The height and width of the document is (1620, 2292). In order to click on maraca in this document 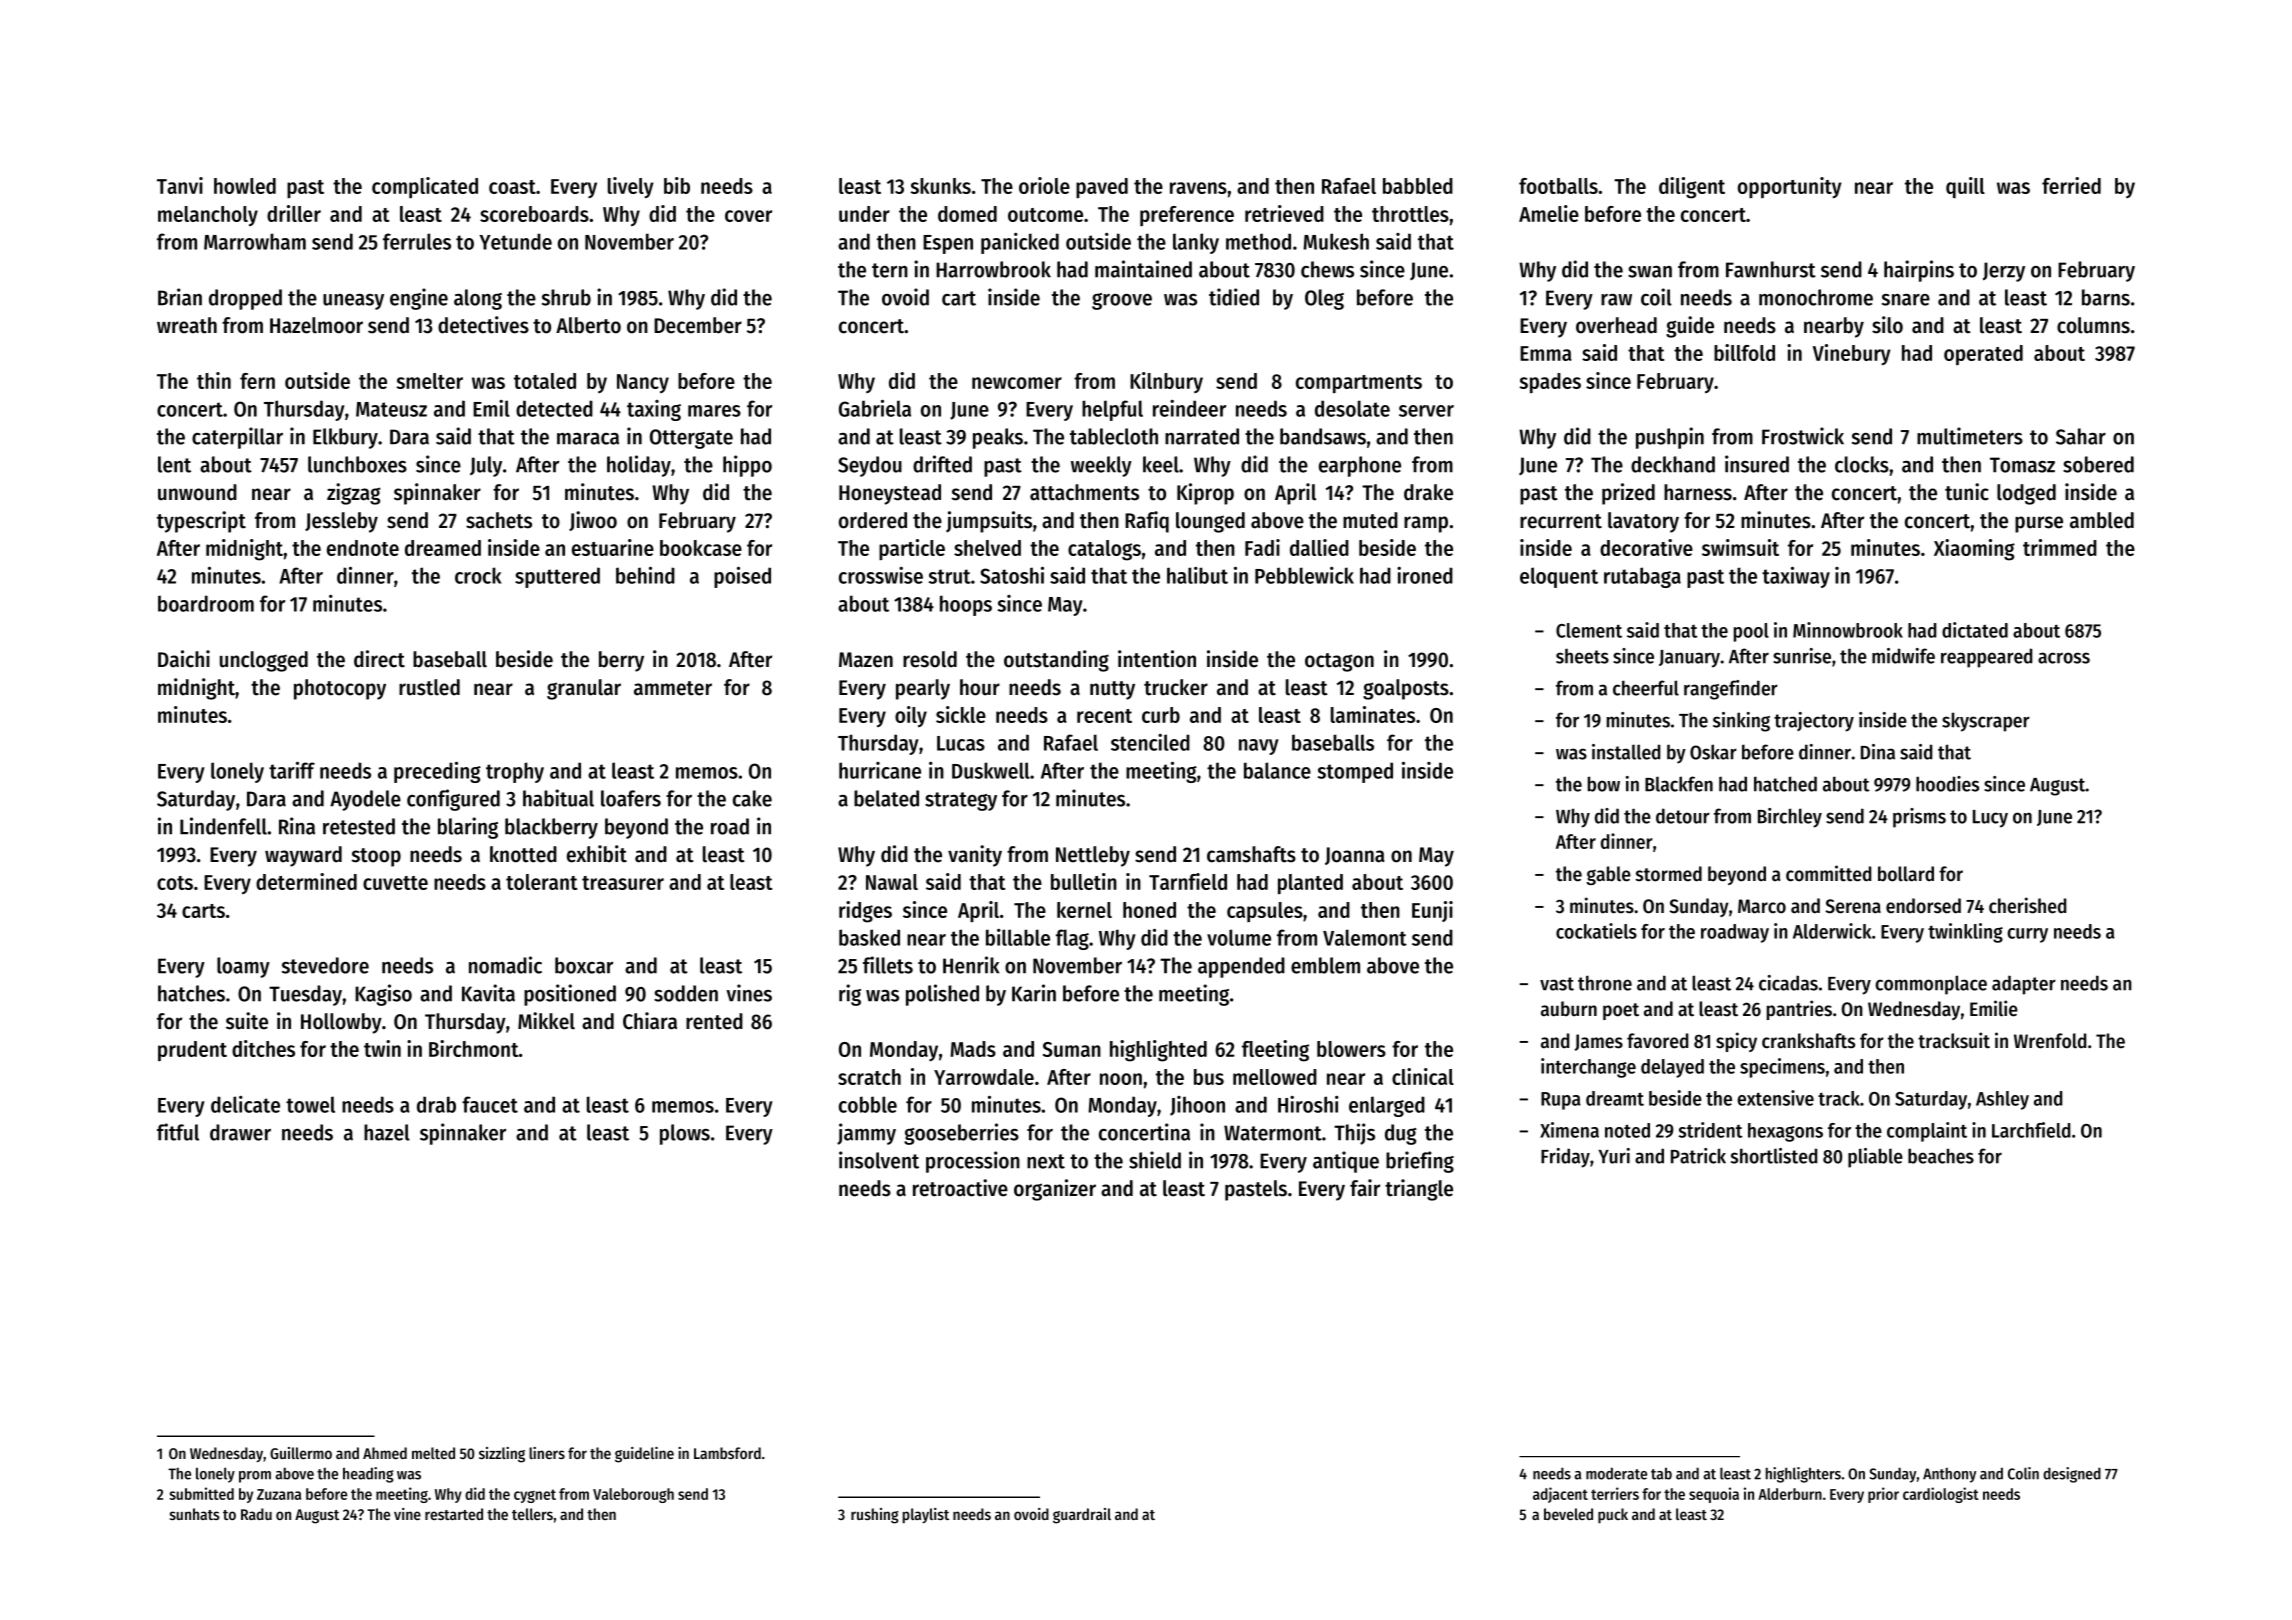, I will do `click(588, 439)`.
